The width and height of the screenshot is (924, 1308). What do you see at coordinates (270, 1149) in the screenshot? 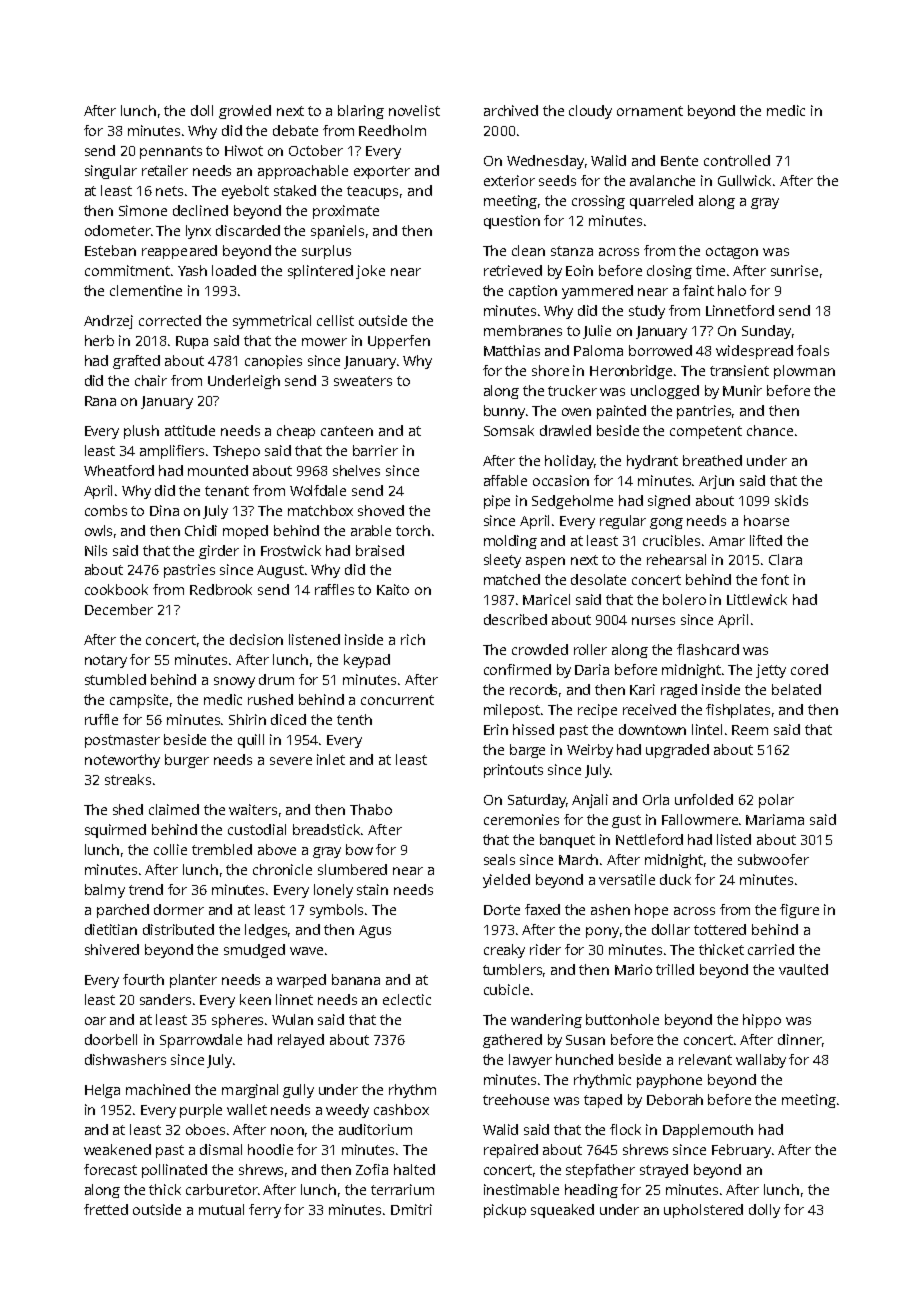
I see `hoodie` at bounding box center [270, 1149].
